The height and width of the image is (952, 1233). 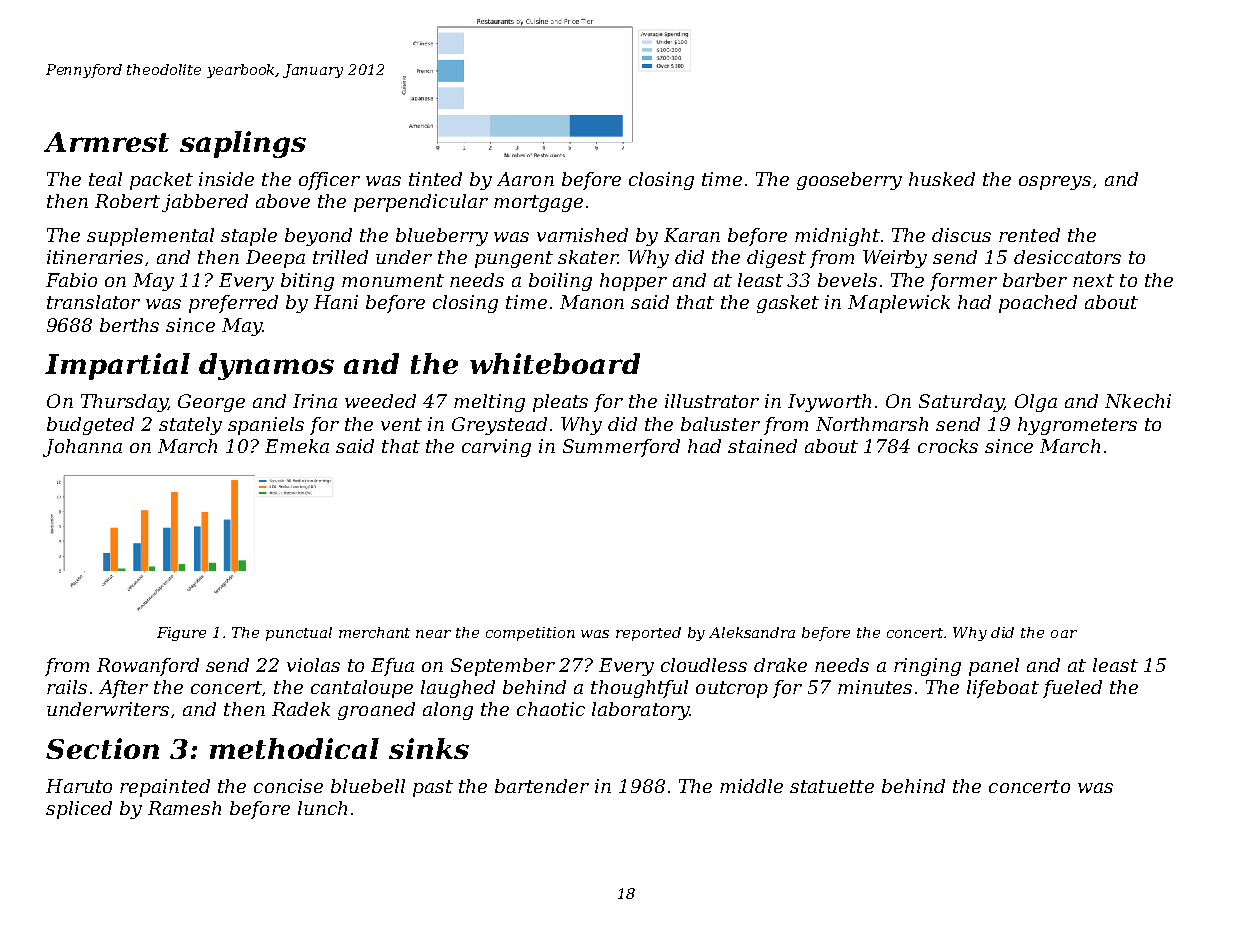 What do you see at coordinates (243, 144) in the image?
I see `saplings` at bounding box center [243, 144].
